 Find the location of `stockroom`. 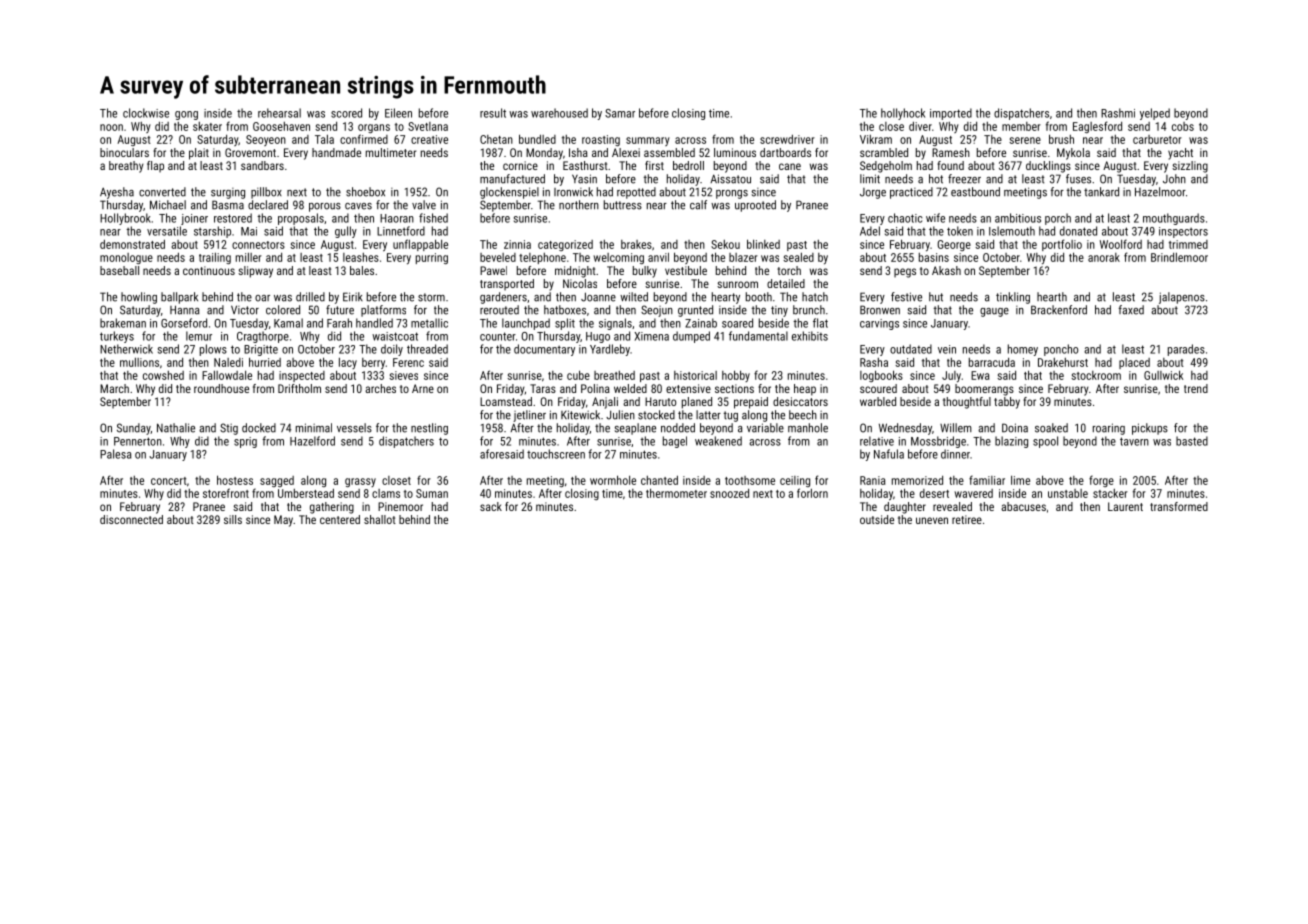

stockroom is located at coordinates (1096, 375).
